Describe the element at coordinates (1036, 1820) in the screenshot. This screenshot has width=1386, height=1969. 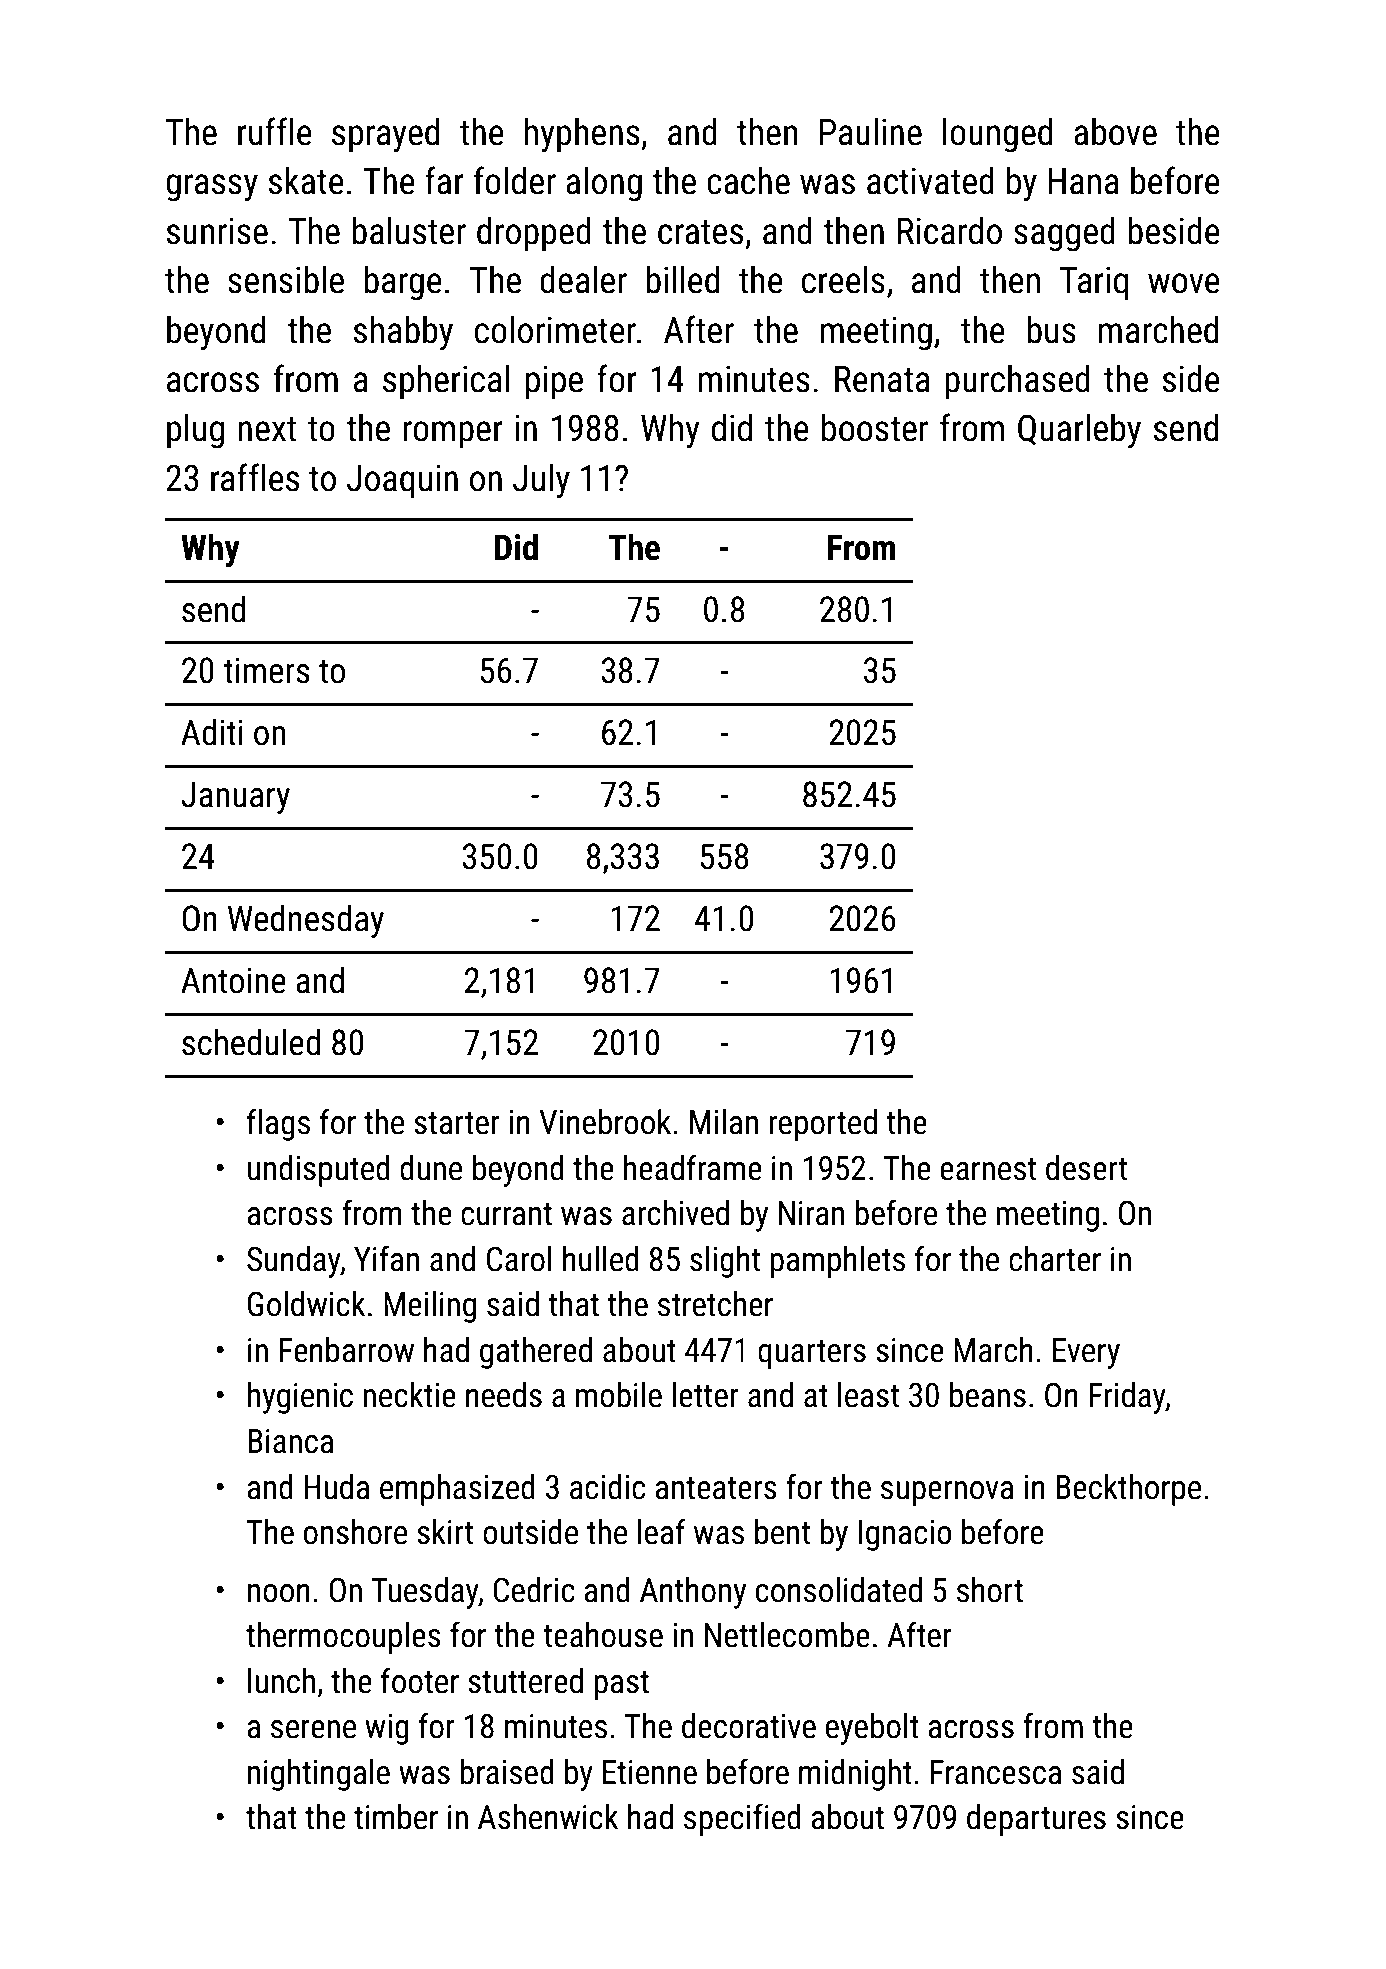
I see `departures` at that location.
